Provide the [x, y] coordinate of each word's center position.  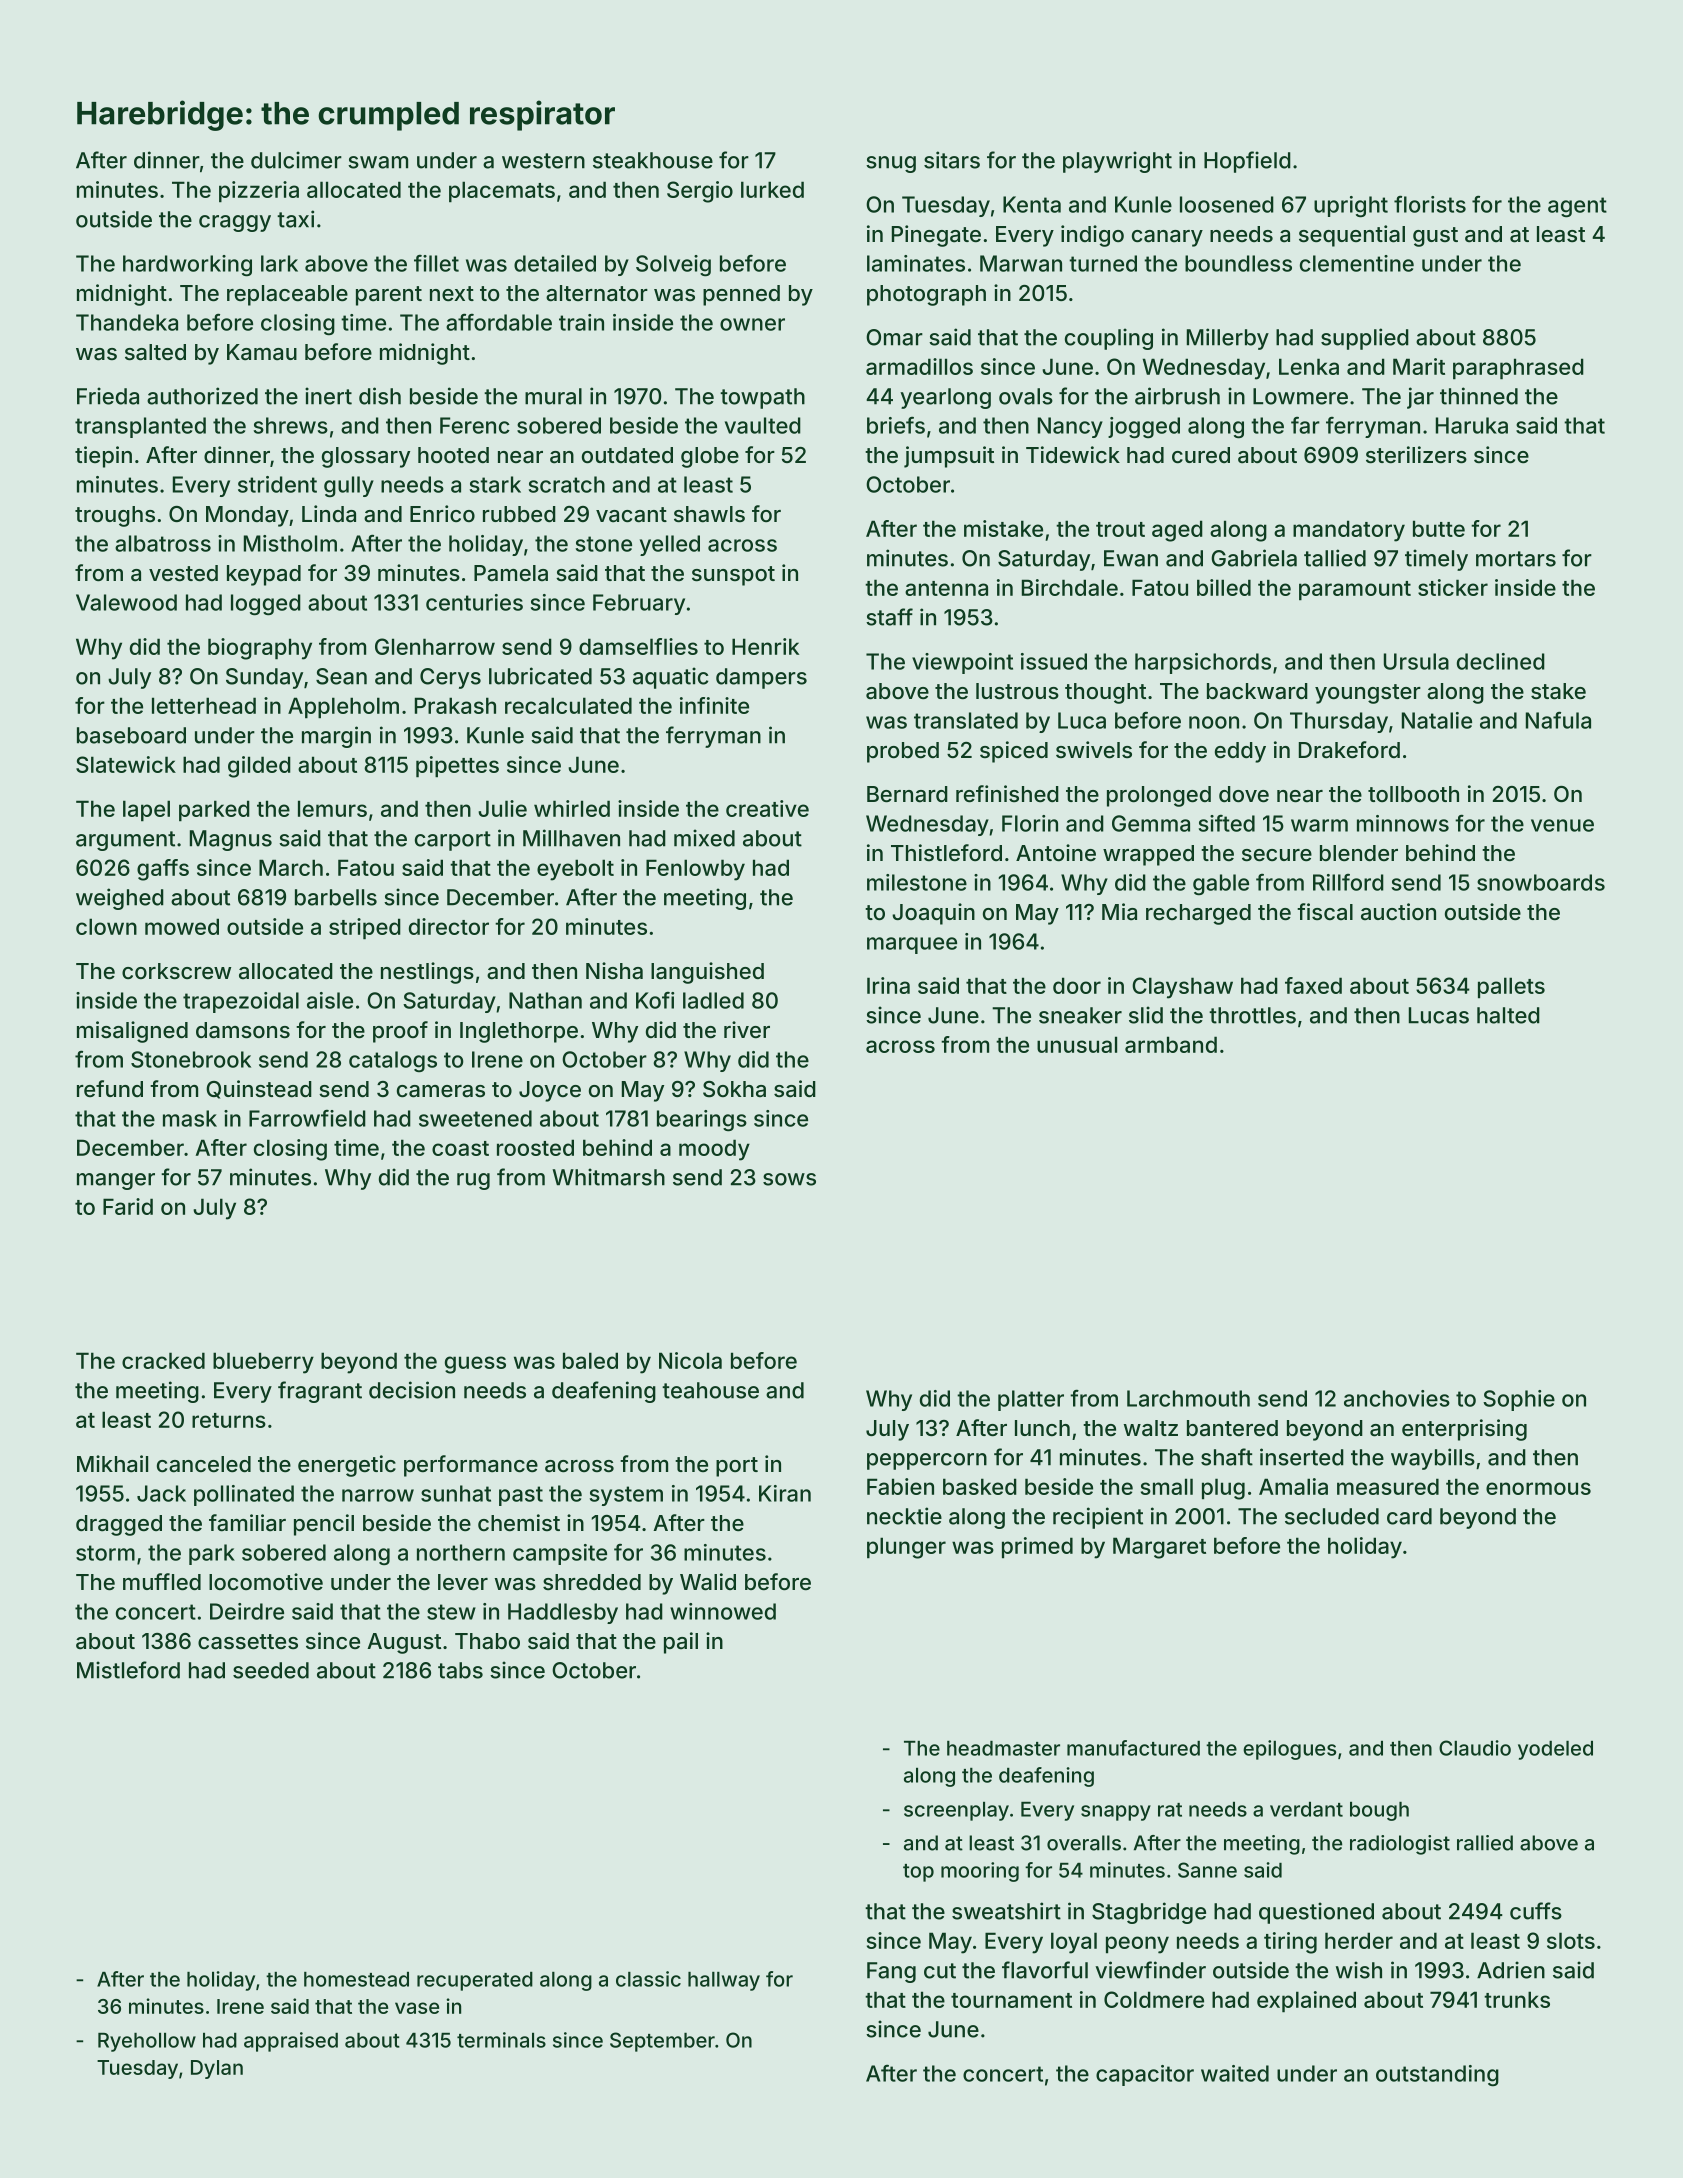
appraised [291, 2042]
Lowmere [1300, 396]
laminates [916, 263]
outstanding [1437, 2075]
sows [789, 1179]
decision [412, 1390]
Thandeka [127, 322]
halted [1508, 1015]
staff [889, 617]
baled [590, 1360]
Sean [341, 676]
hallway [724, 1981]
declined [1501, 661]
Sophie [1519, 1400]
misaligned [132, 1032]
